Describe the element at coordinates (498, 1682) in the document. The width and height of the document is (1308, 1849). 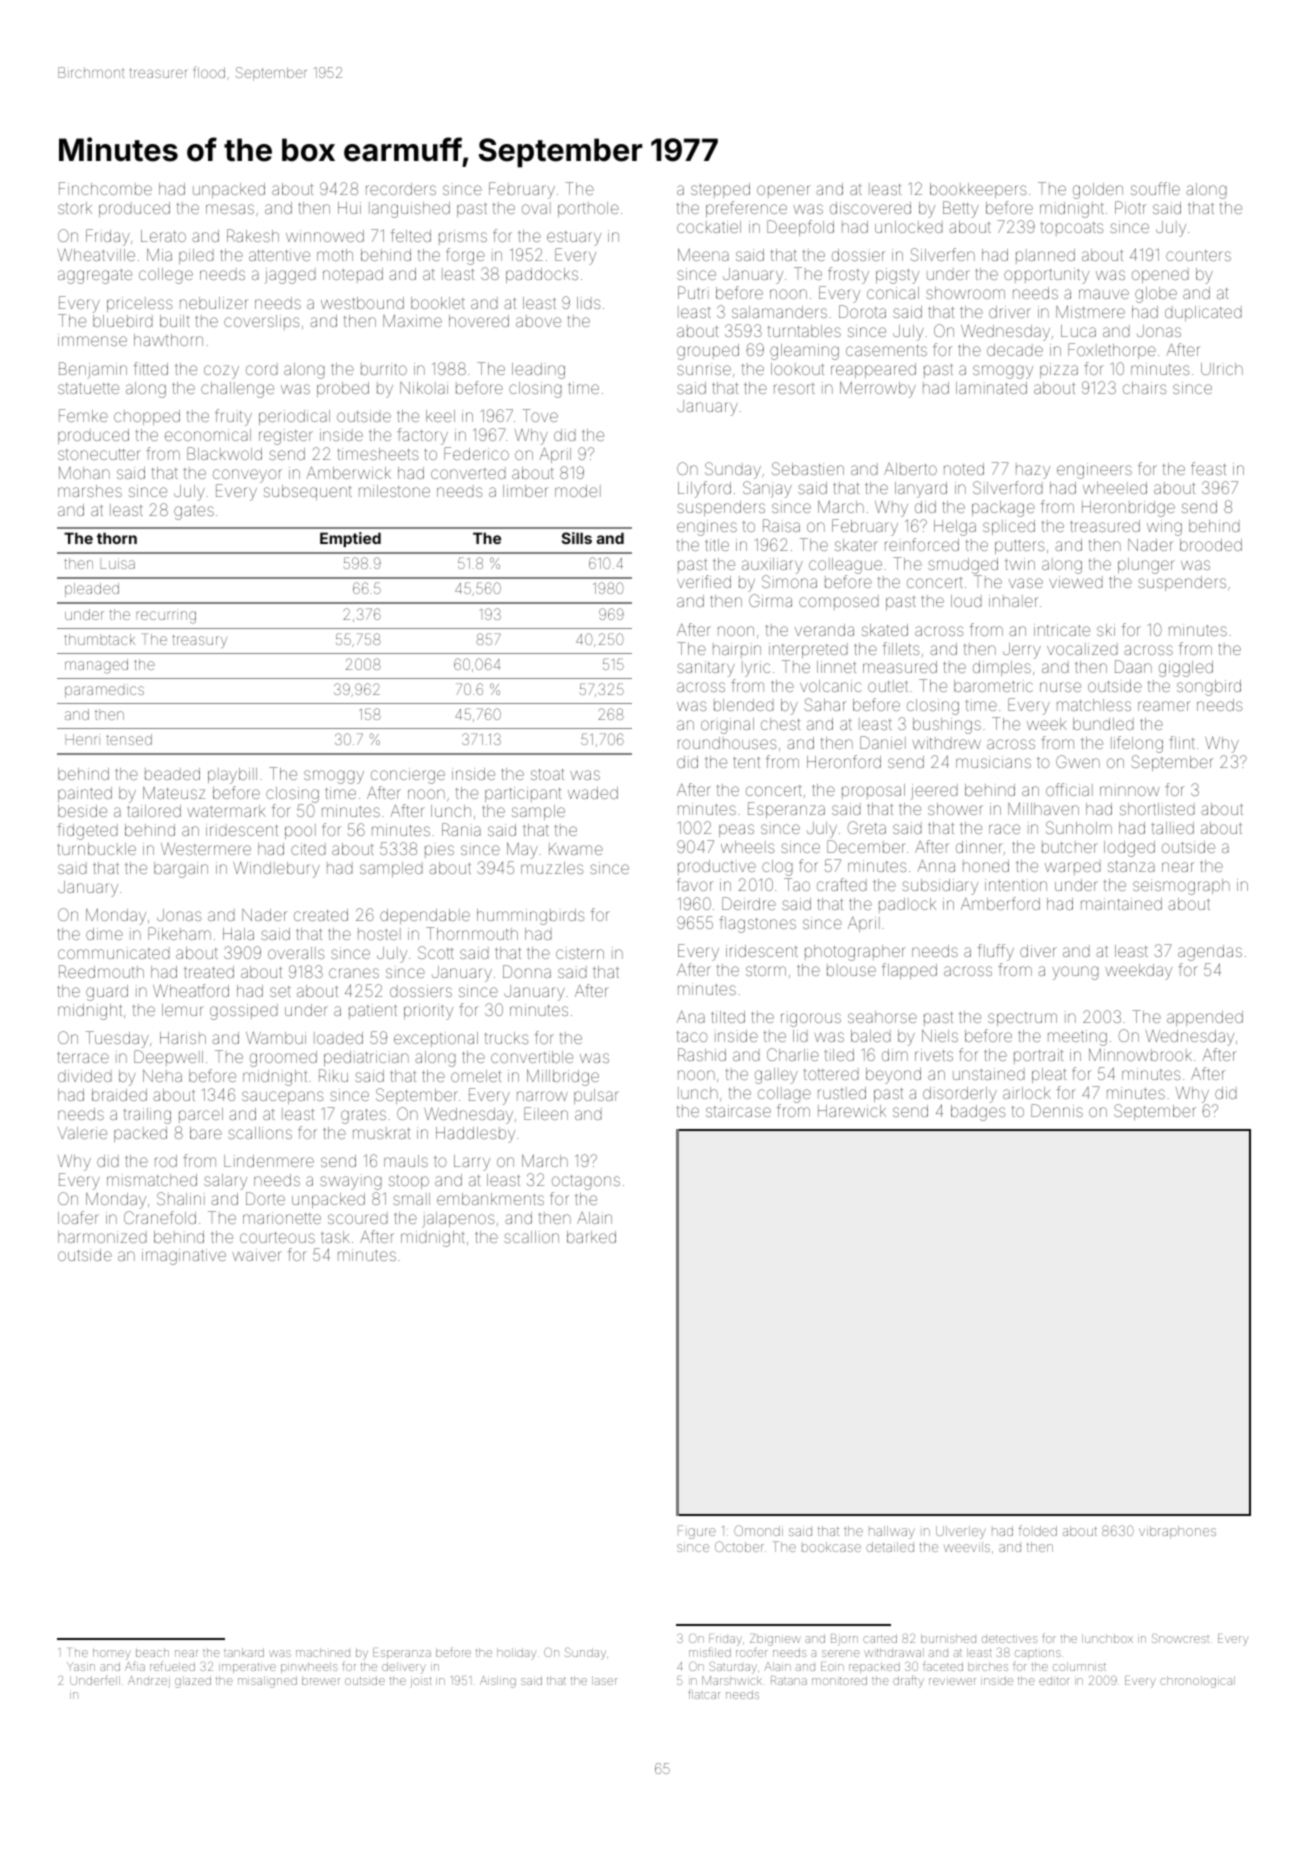
I see `Aisling` at that location.
